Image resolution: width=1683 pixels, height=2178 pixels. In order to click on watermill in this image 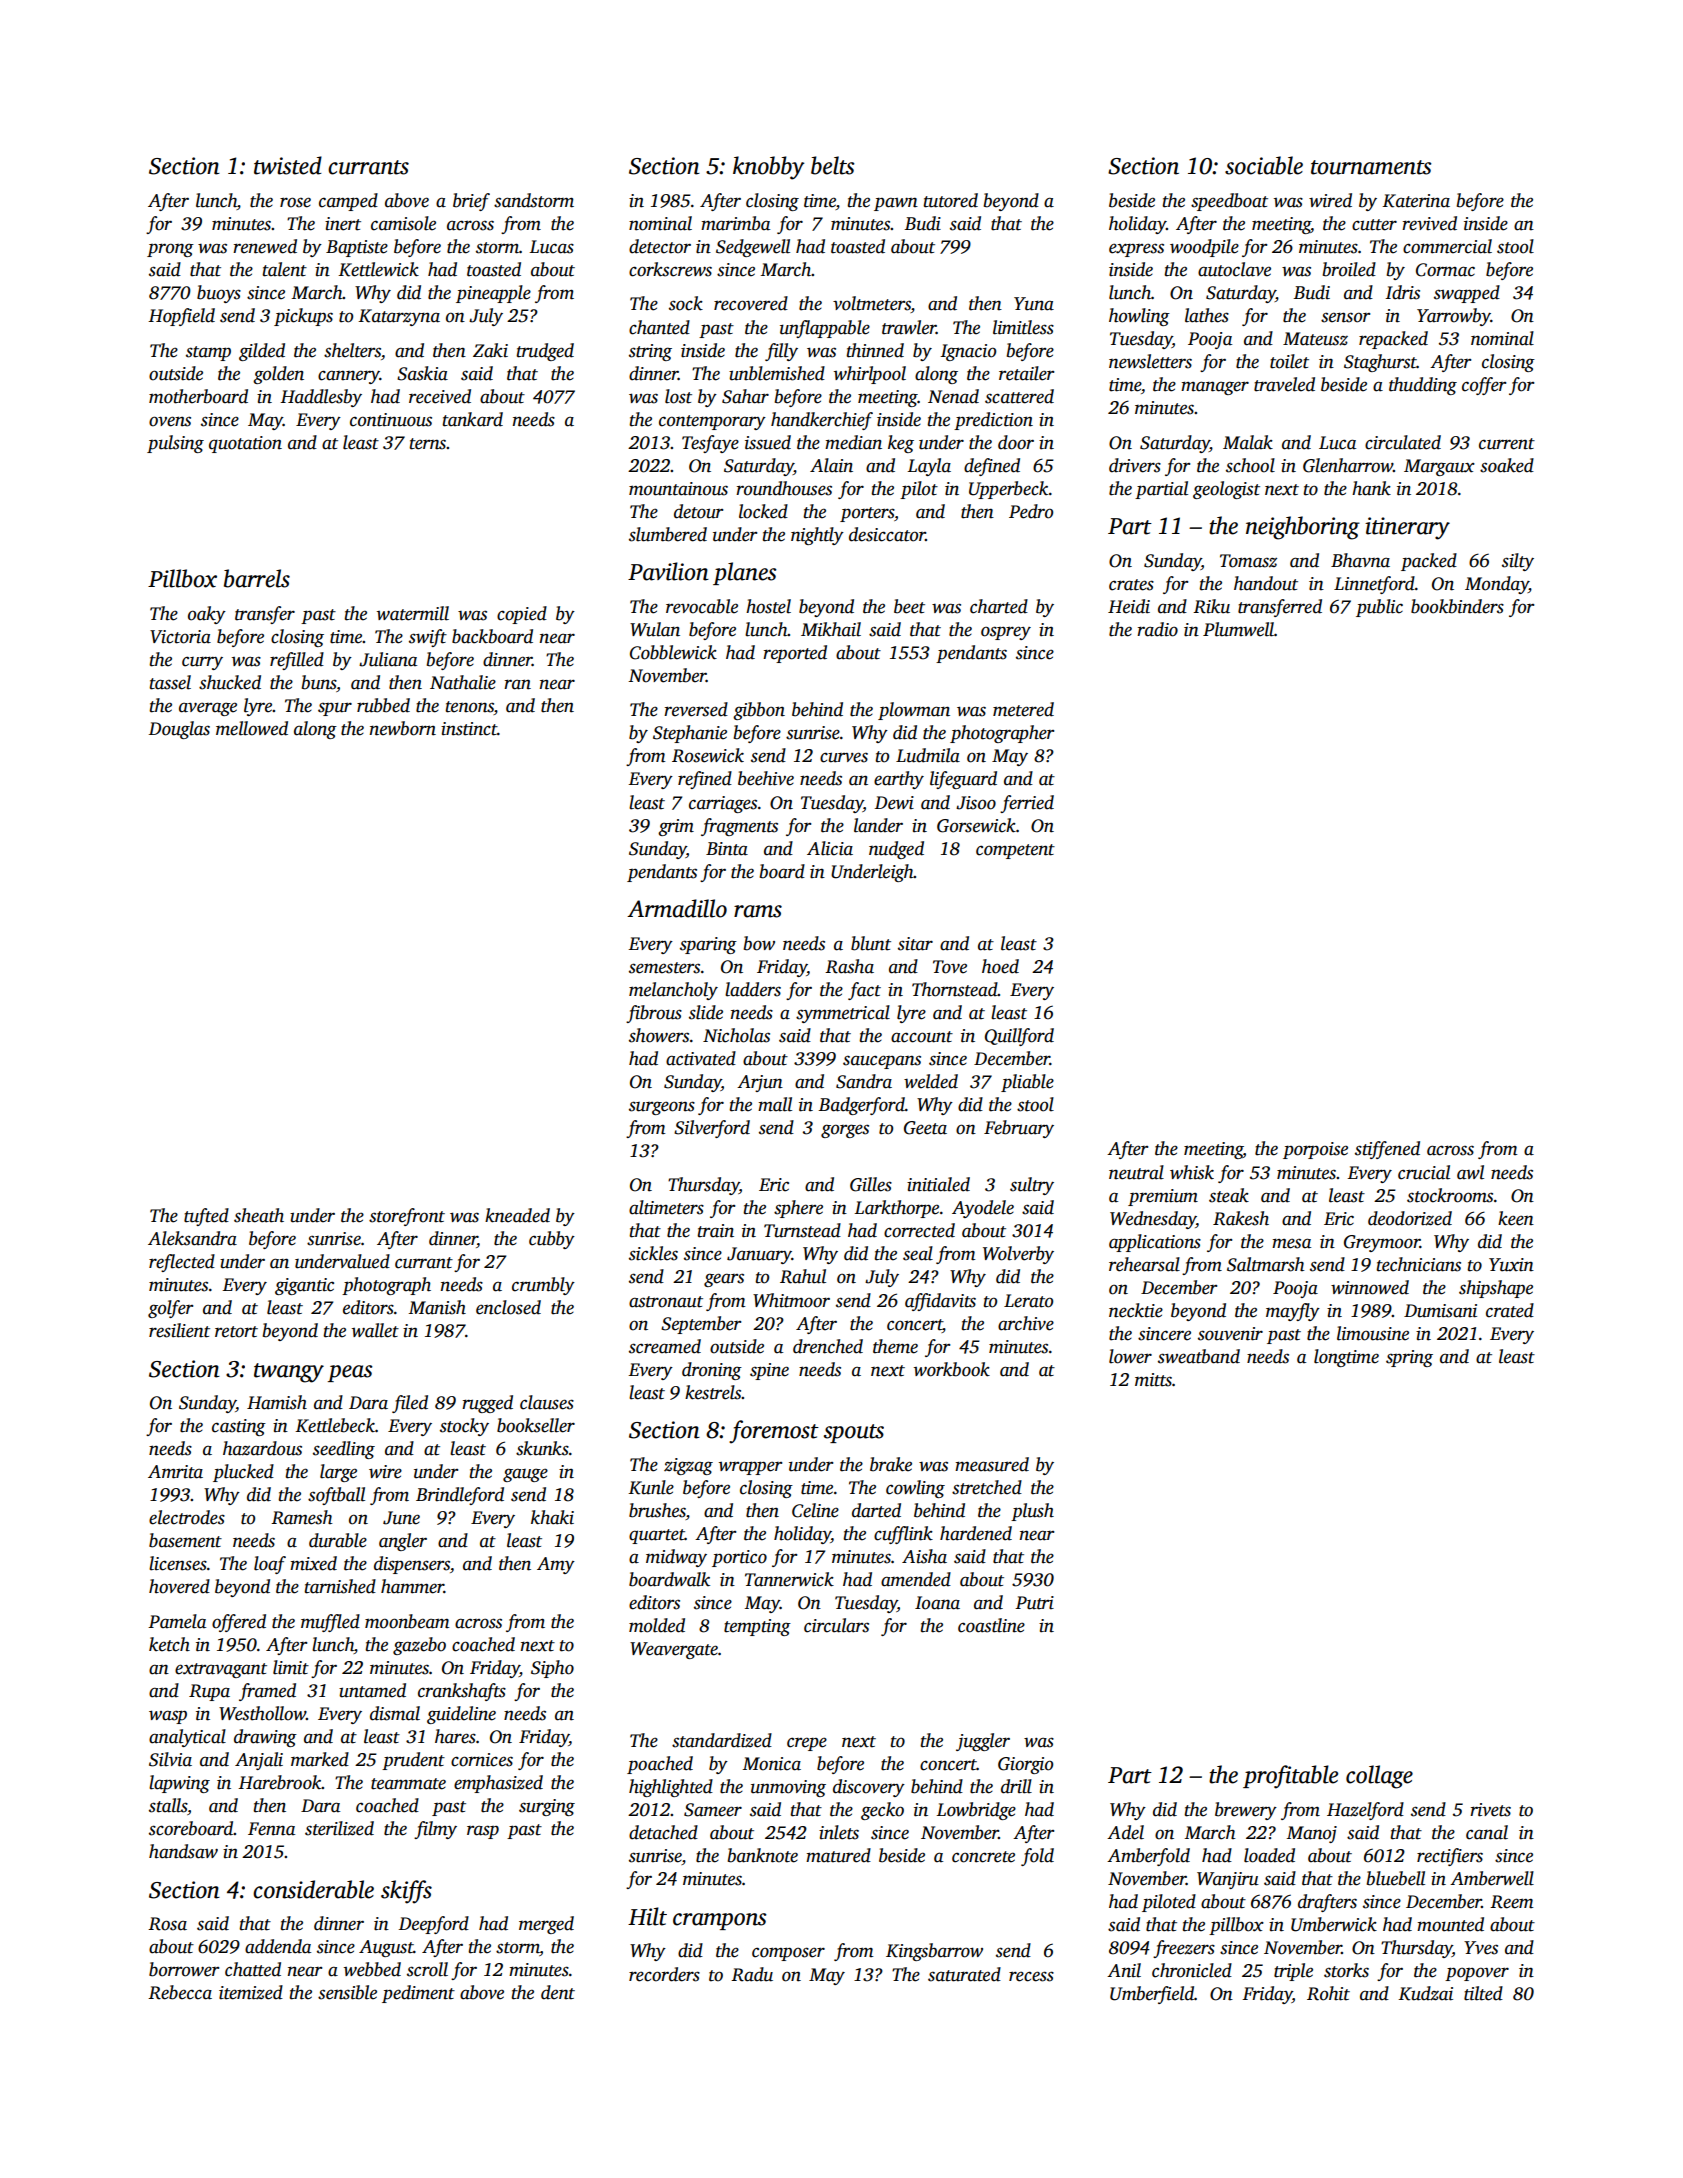, I will do `click(413, 613)`.
